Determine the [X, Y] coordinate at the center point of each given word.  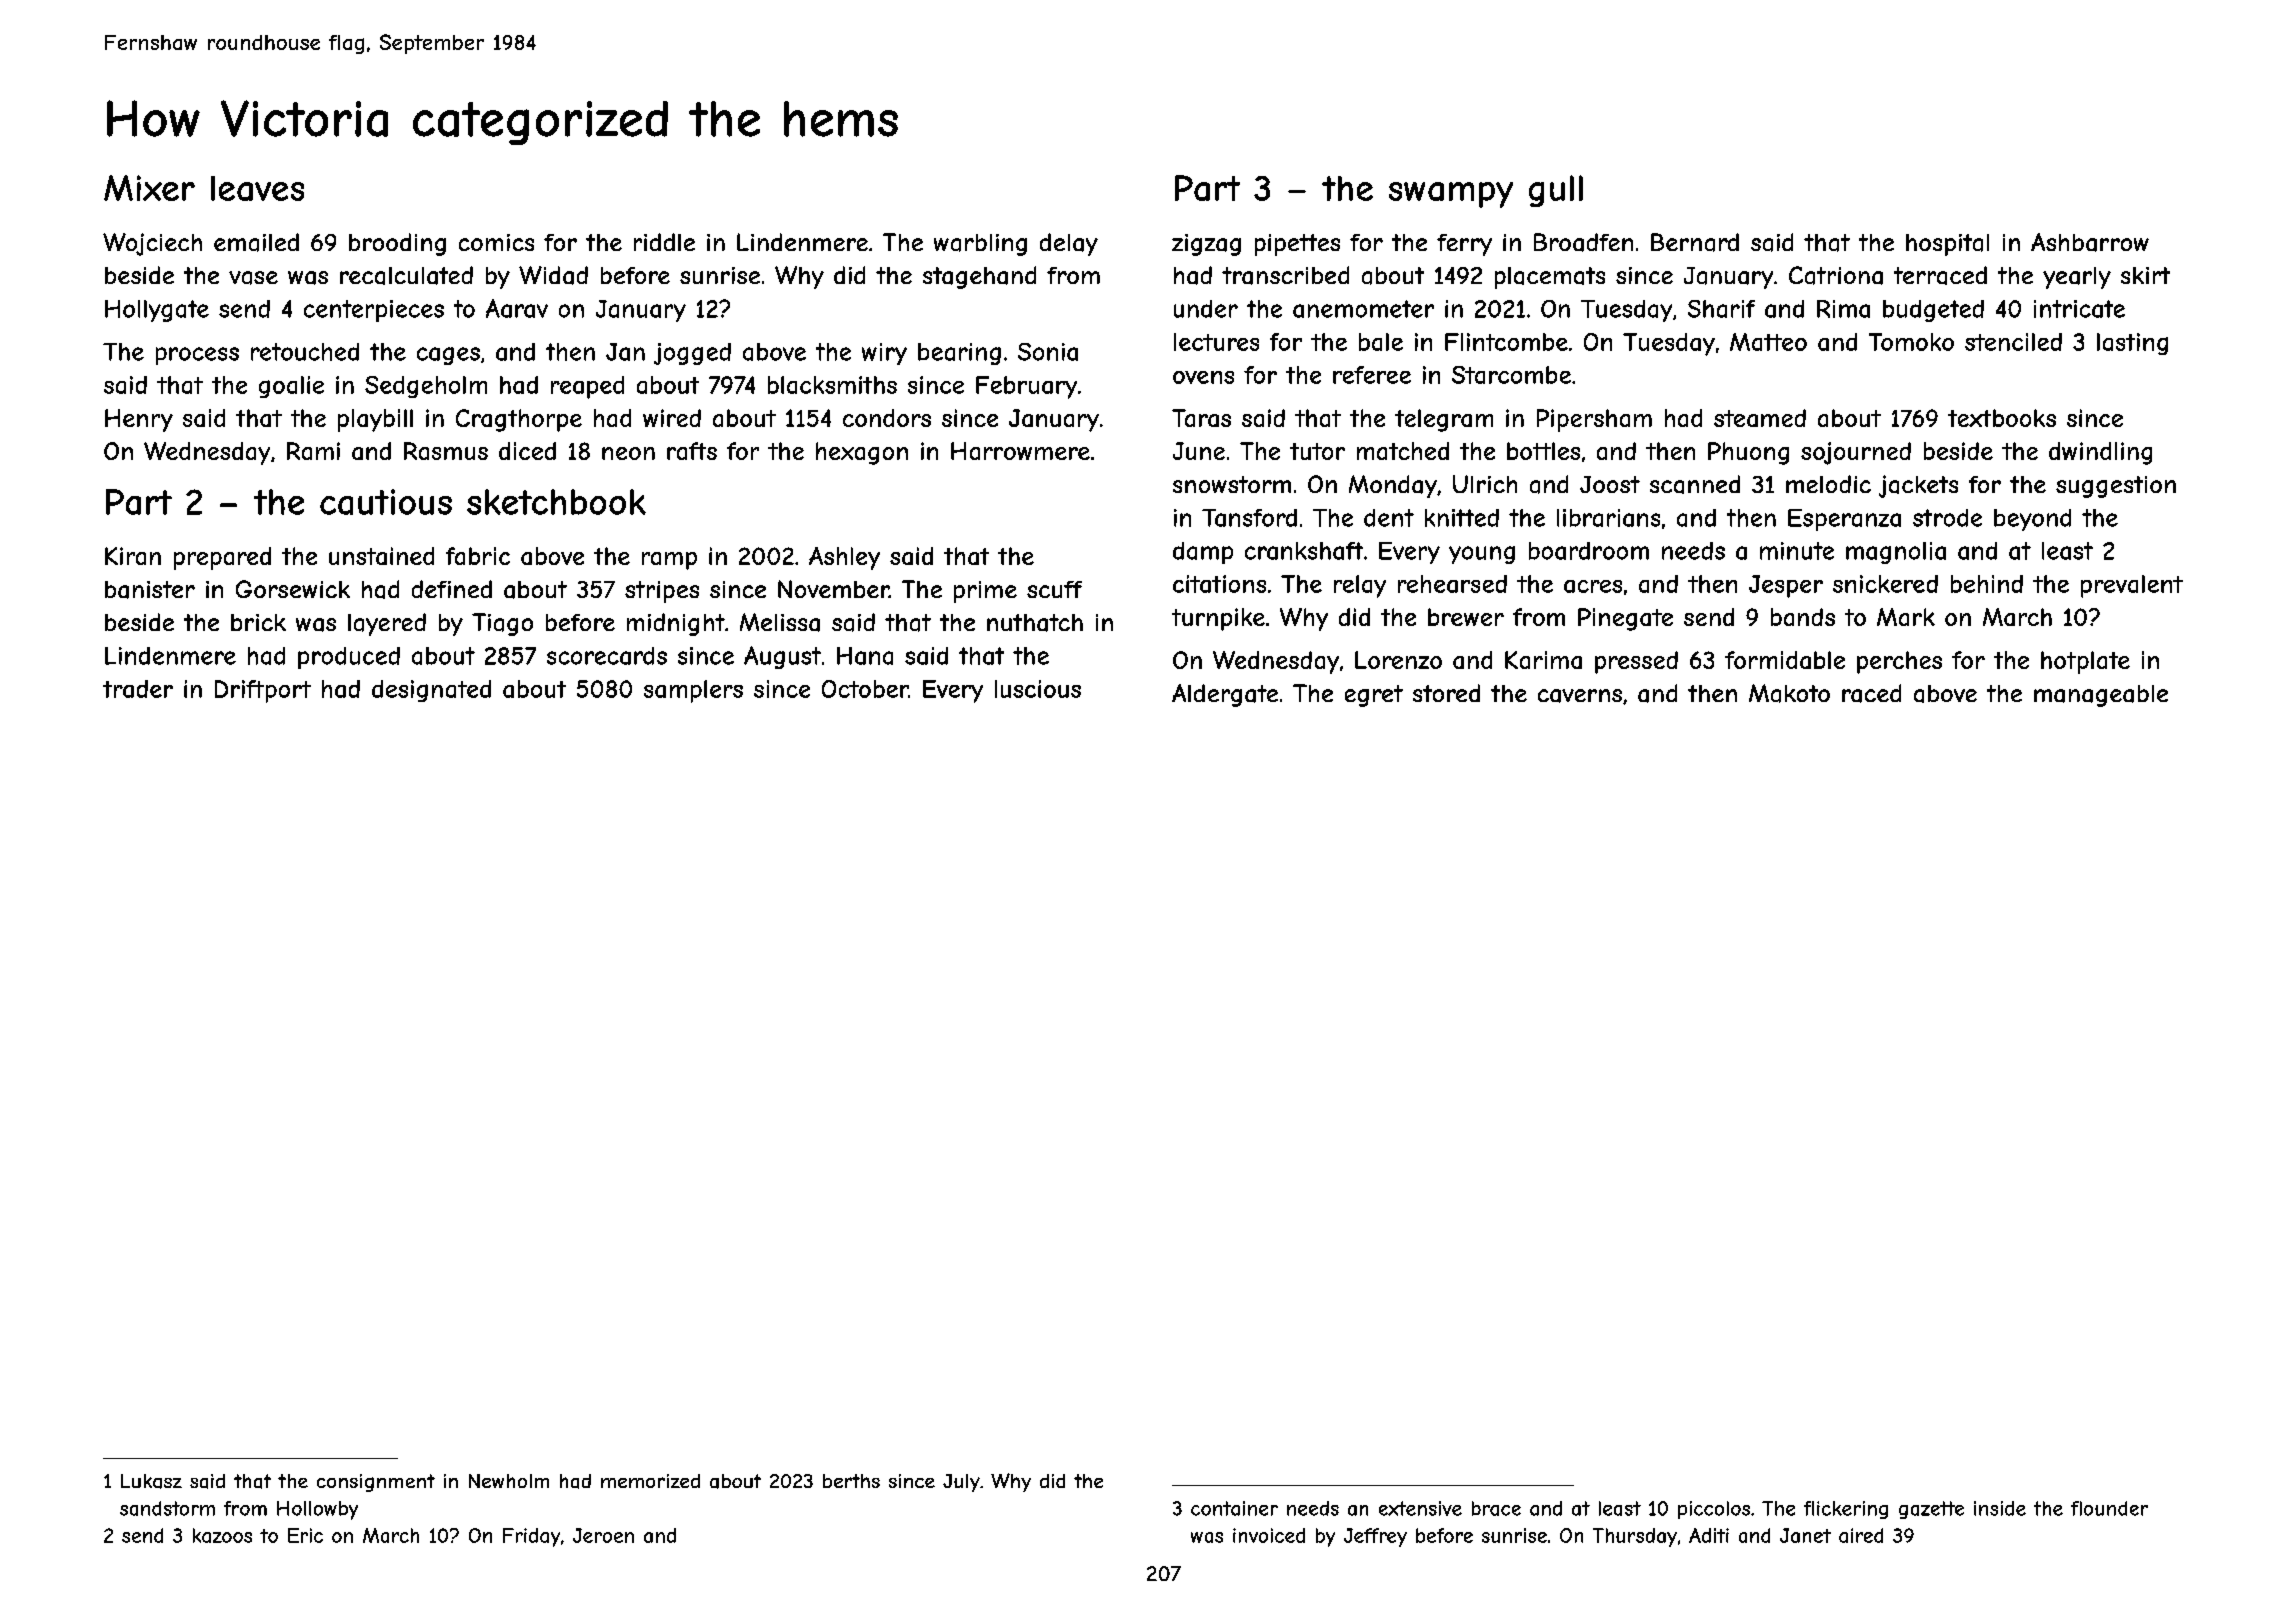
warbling [980, 245]
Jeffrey [1375, 1537]
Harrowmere [1020, 451]
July [961, 1483]
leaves [257, 188]
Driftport [263, 691]
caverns [1580, 696]
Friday [531, 1537]
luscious [1038, 689]
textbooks [2002, 418]
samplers [693, 691]
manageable [2101, 696]
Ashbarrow [2090, 242]
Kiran [133, 556]
